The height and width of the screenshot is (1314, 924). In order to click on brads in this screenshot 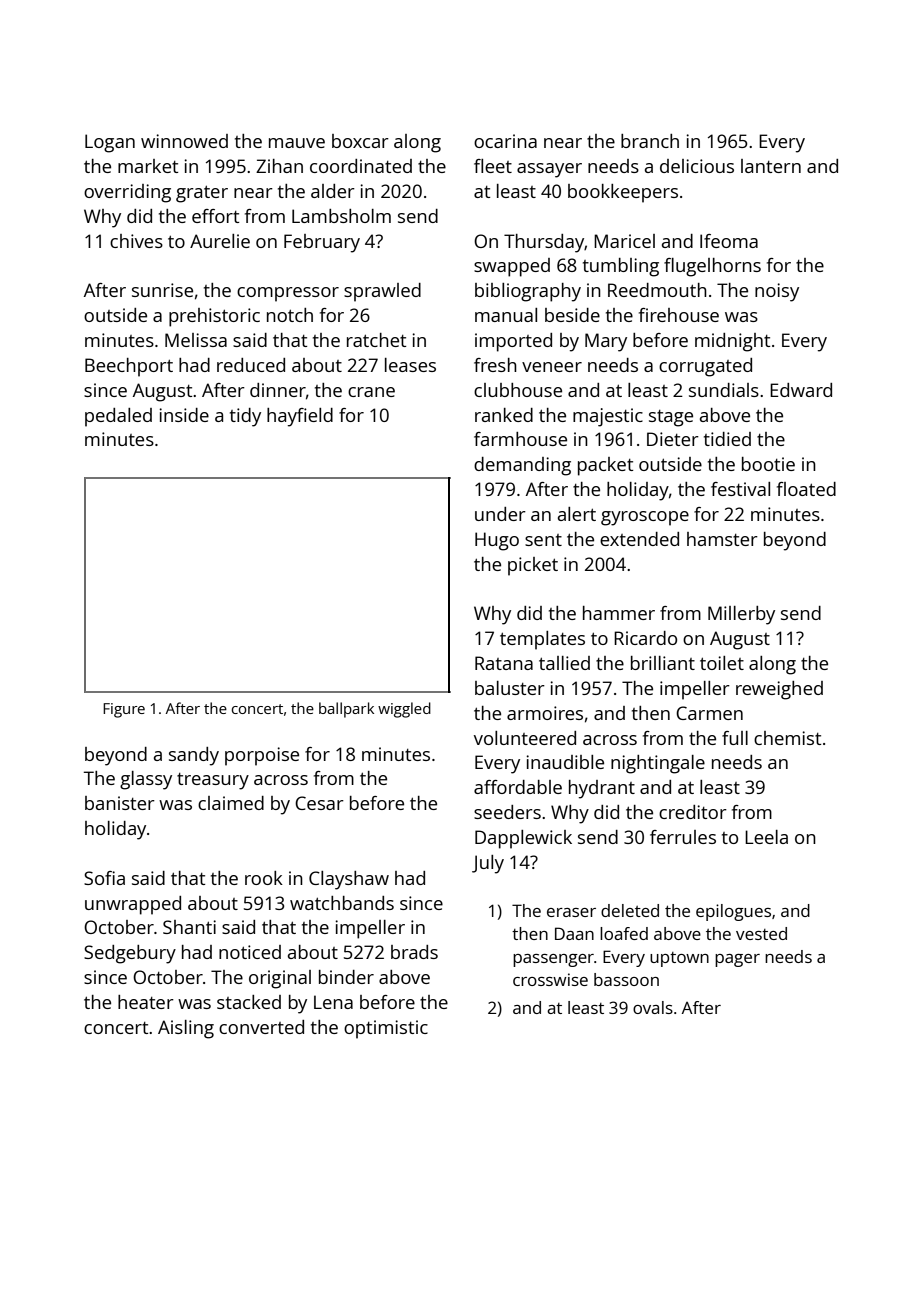, I will do `click(414, 952)`.
